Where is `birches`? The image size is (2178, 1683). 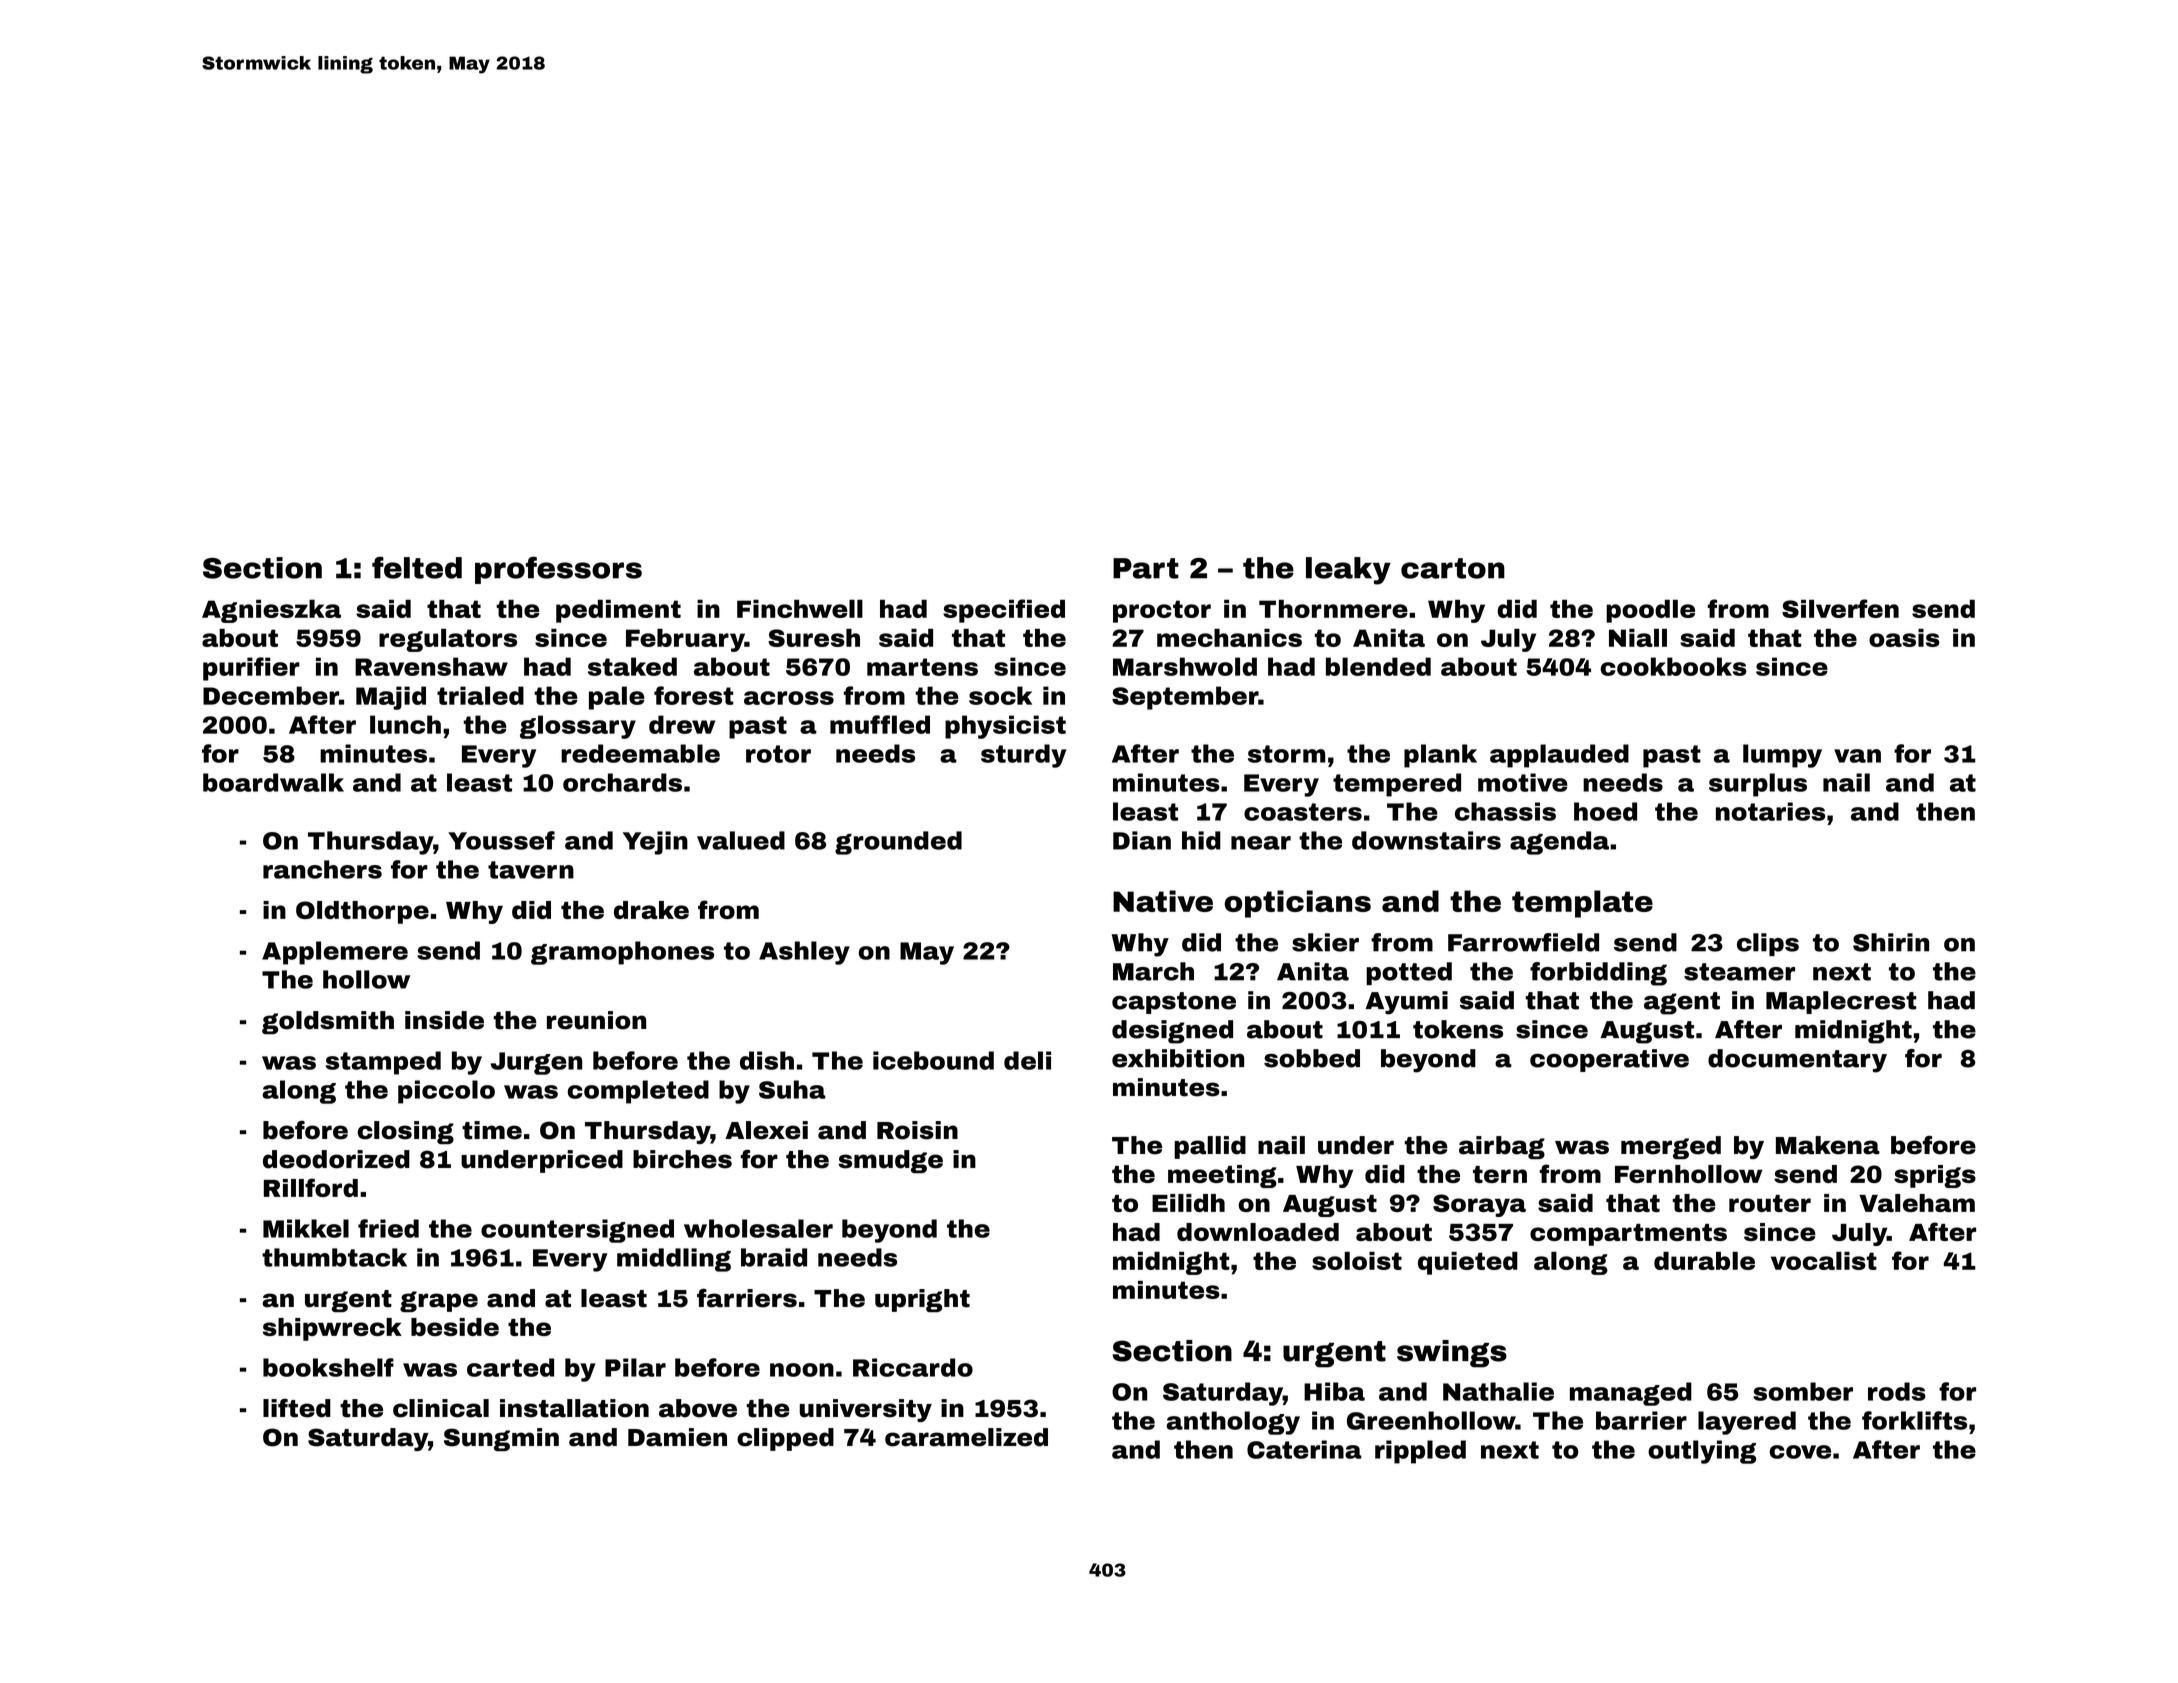 birches is located at coordinates (682, 1159).
